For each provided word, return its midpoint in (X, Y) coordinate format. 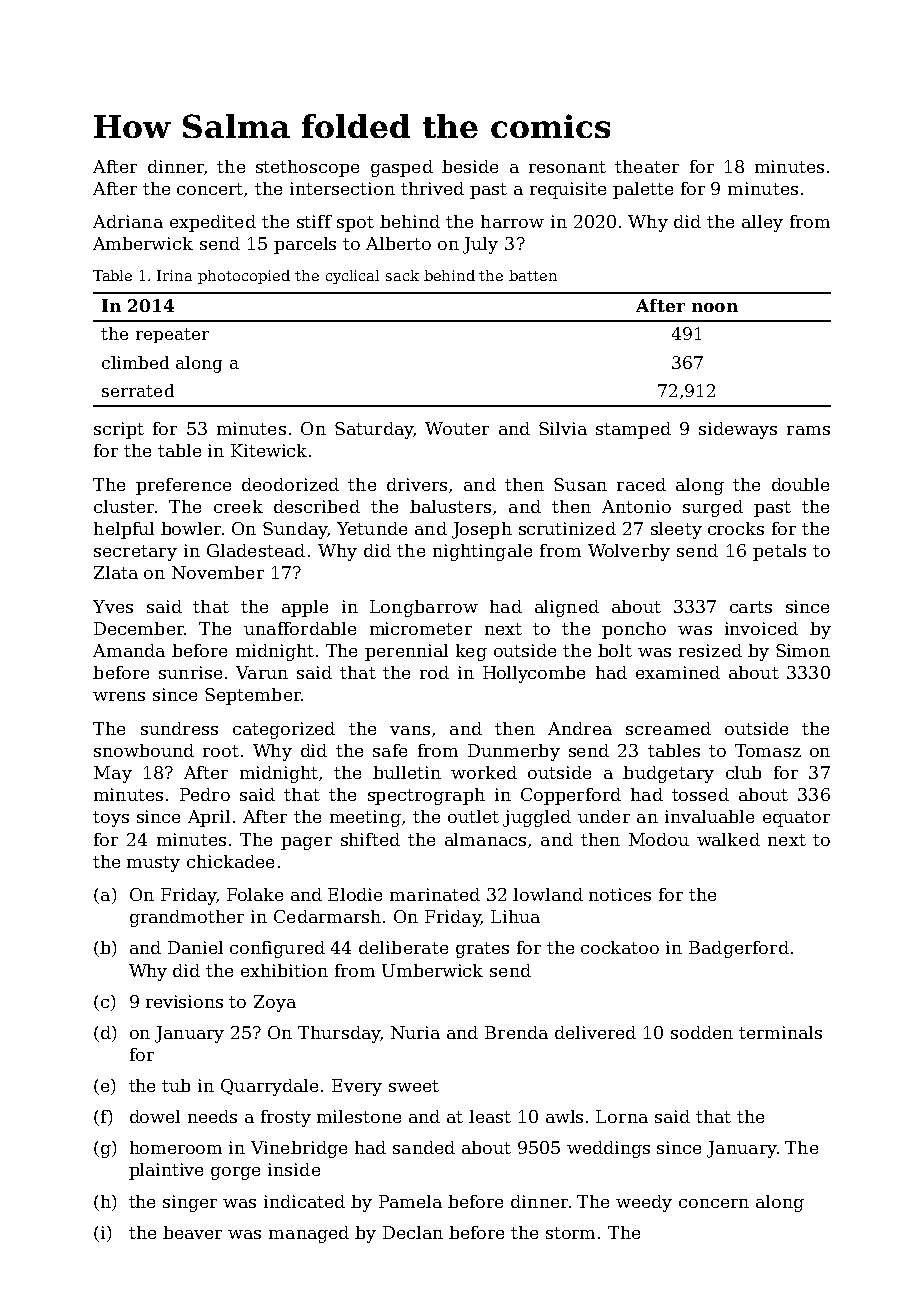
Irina (174, 275)
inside (294, 1169)
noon (715, 307)
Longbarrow (424, 608)
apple (305, 608)
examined (678, 672)
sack (402, 275)
